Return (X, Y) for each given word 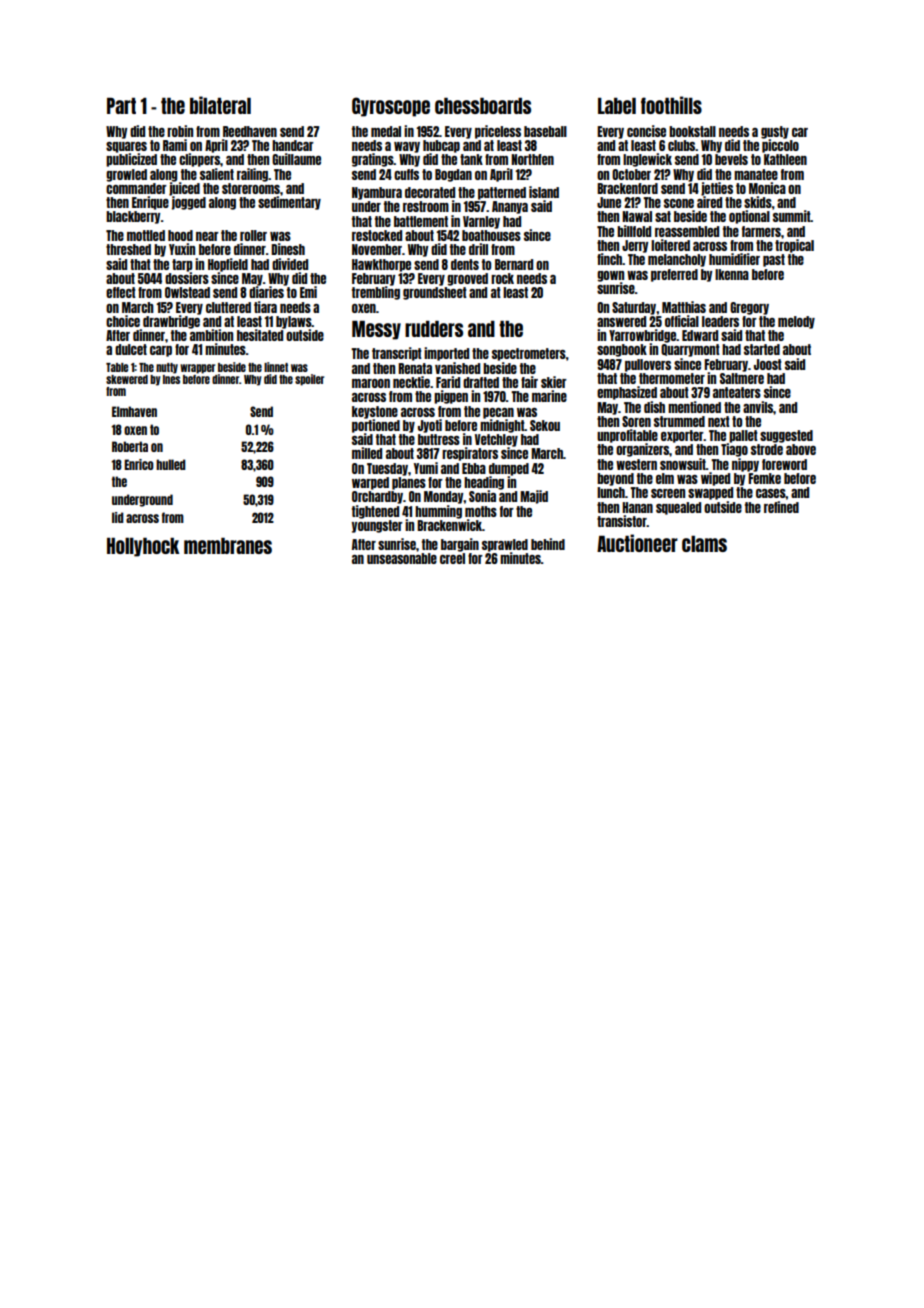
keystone (375, 412)
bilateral (220, 105)
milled (367, 453)
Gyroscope (391, 107)
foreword (784, 464)
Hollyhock (143, 547)
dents (465, 264)
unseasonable (402, 558)
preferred (674, 275)
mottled (146, 235)
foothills (671, 105)
